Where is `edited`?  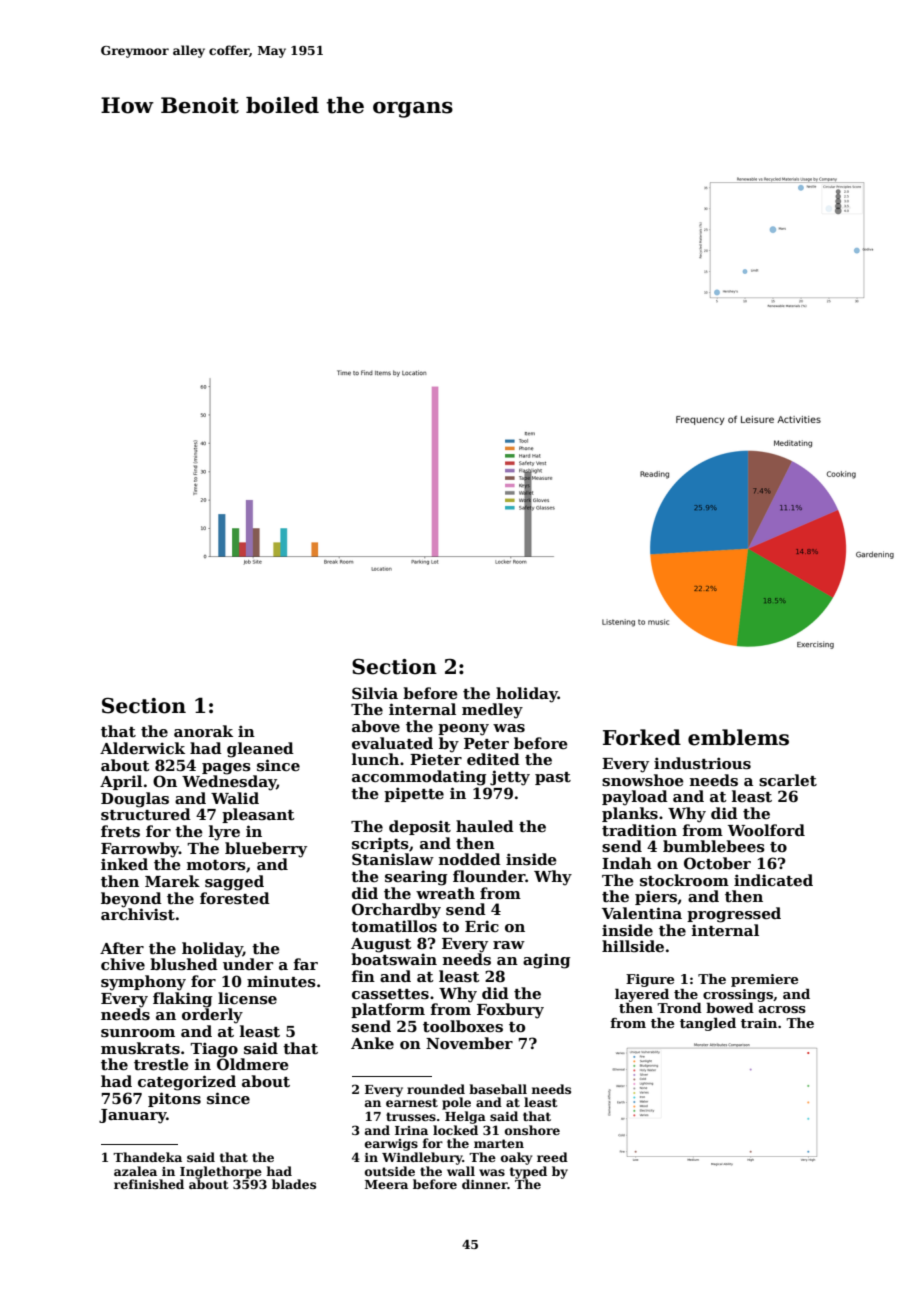
edited is located at coordinates (493, 759).
